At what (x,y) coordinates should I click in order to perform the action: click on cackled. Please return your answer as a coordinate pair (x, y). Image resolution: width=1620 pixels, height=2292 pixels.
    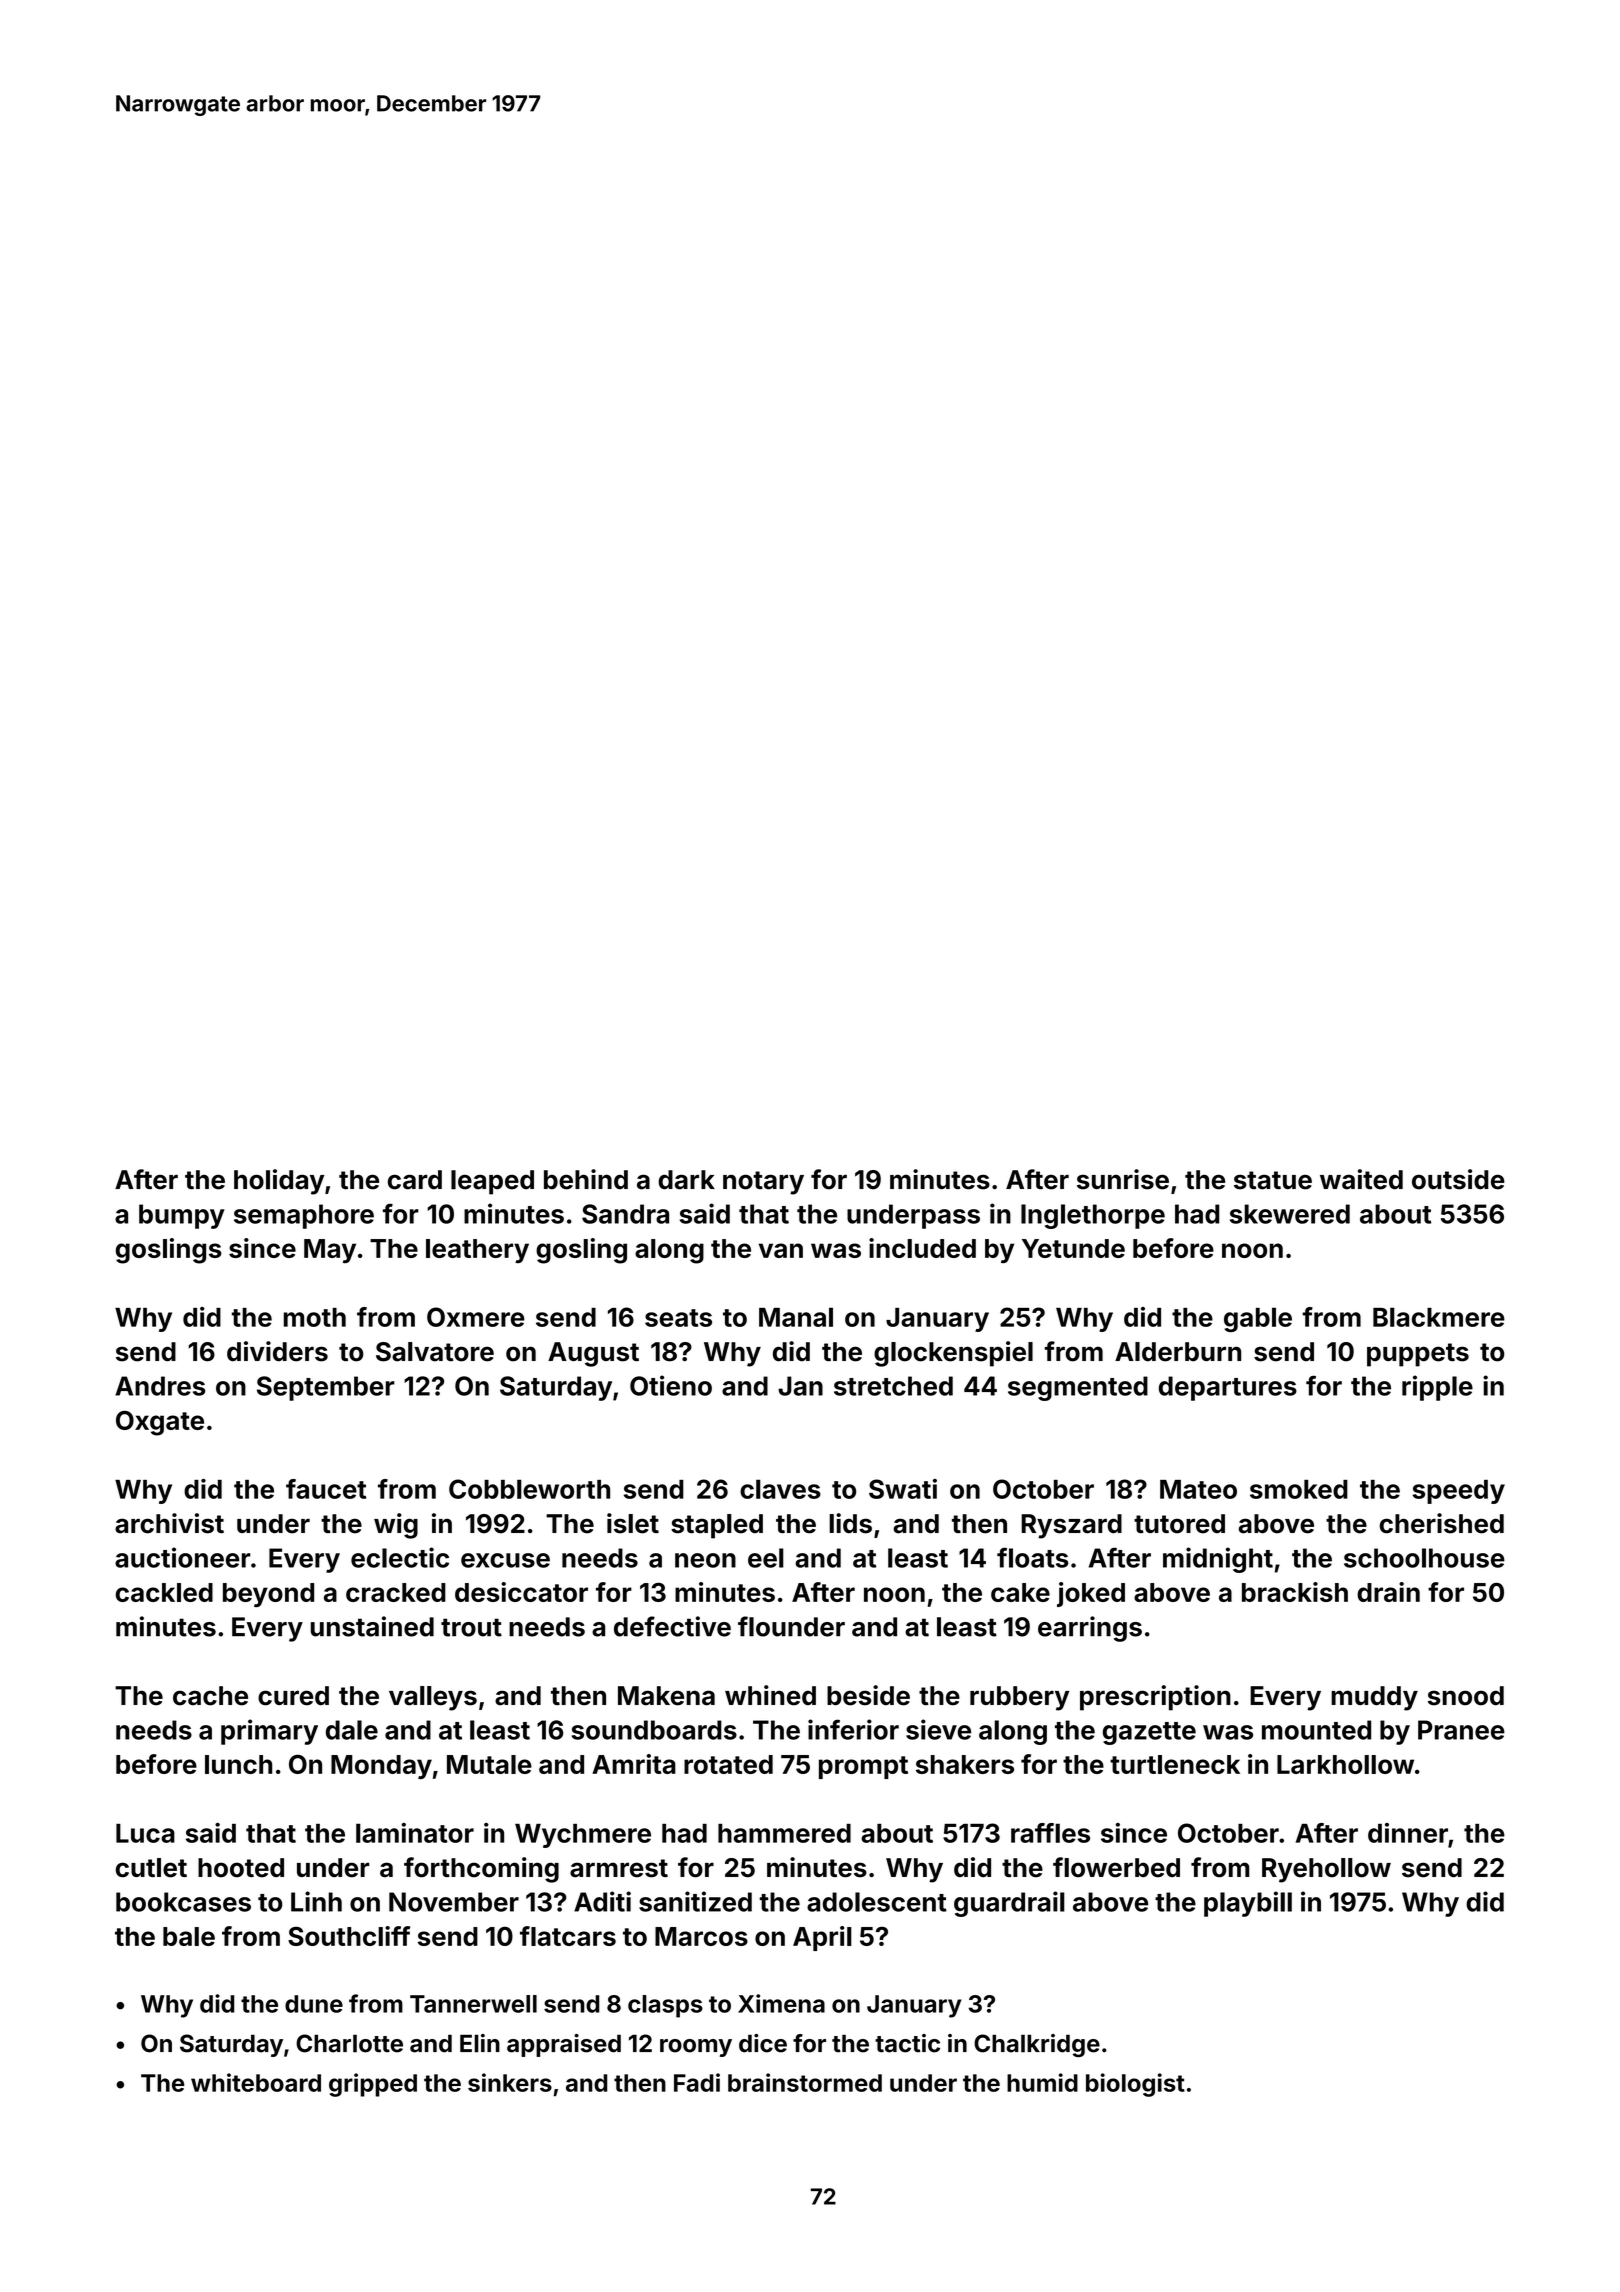
    Looking at the image, I should click on (164, 1592).
